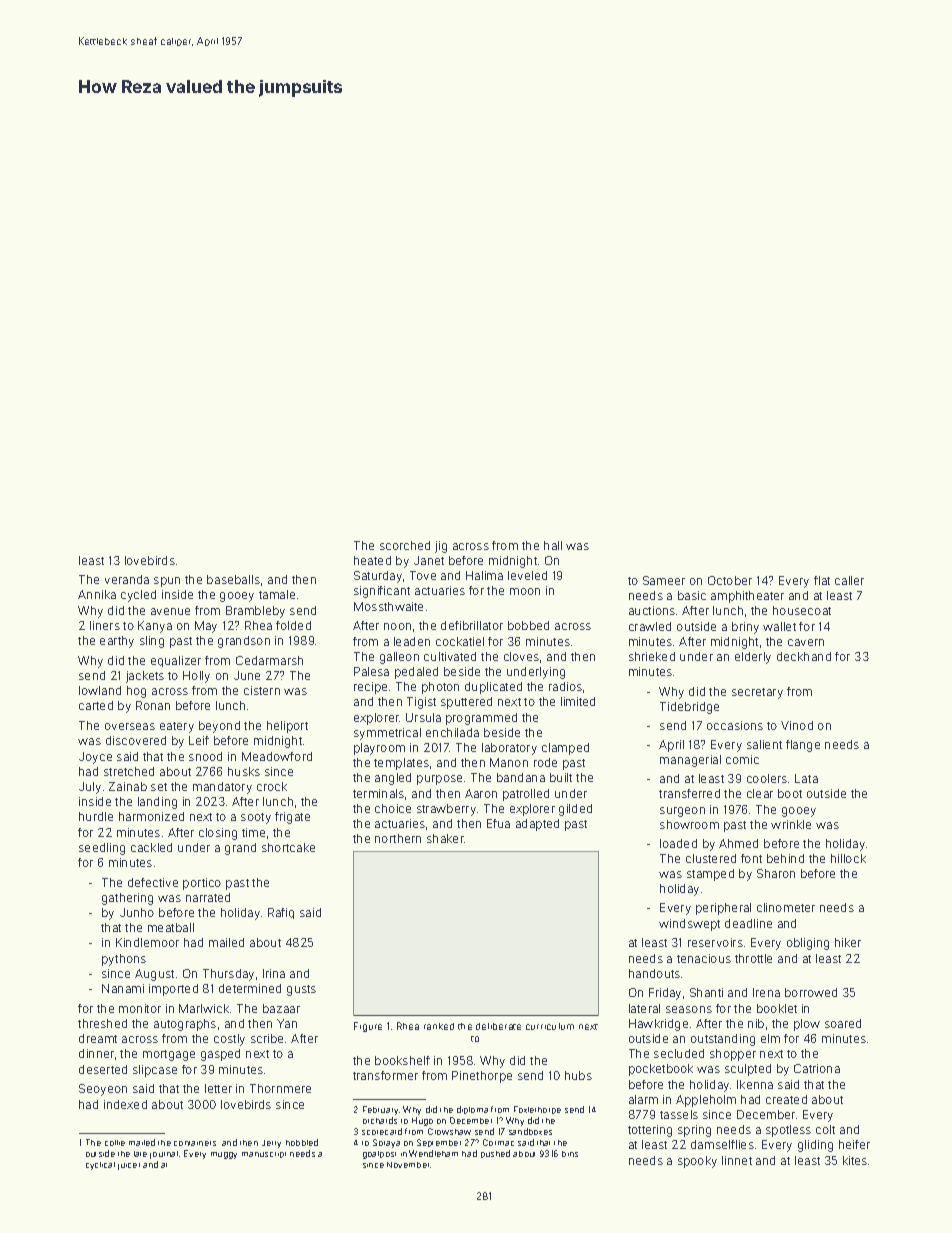 This screenshot has width=952, height=1233. I want to click on Lata, so click(806, 778).
